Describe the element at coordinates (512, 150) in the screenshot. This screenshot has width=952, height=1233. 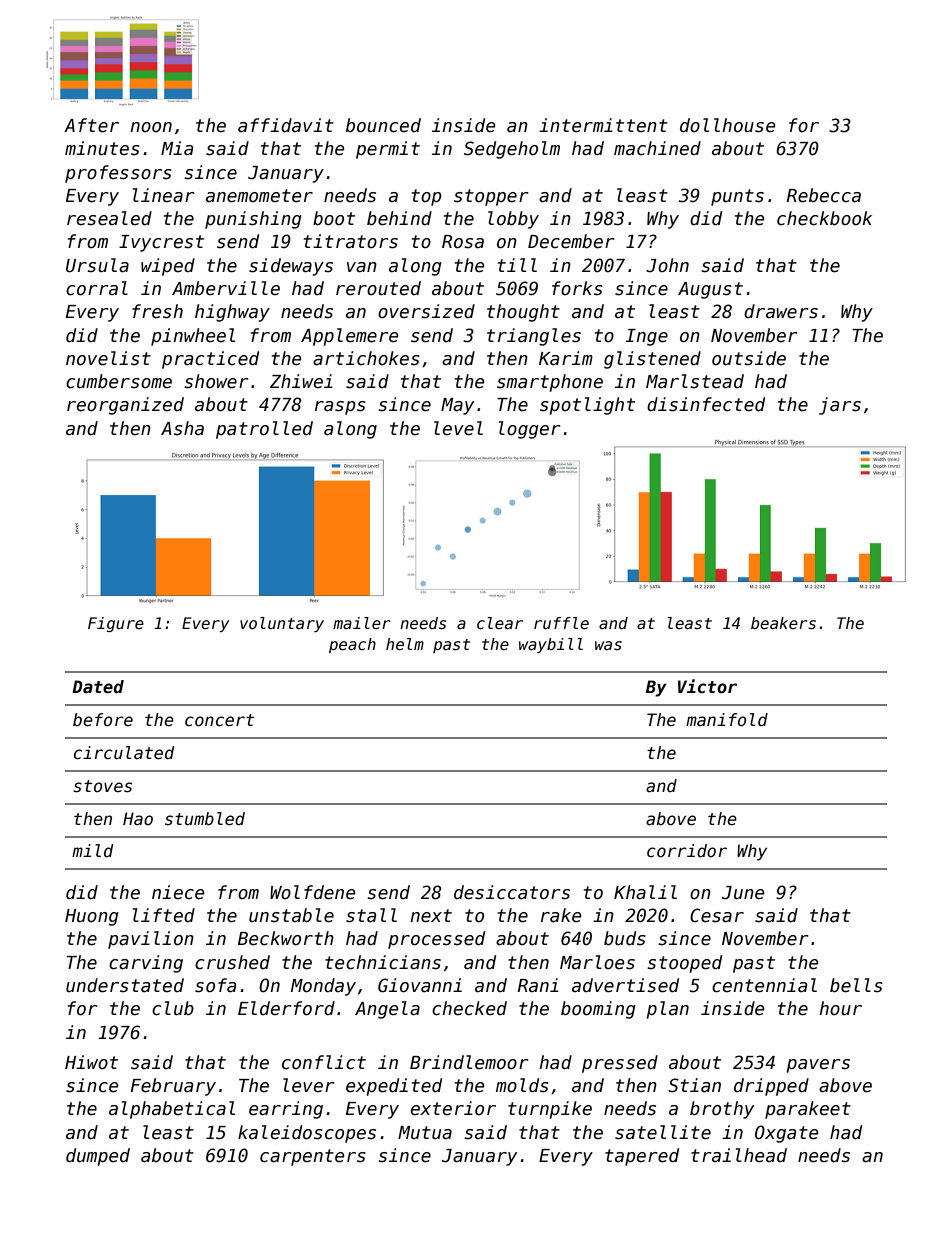
I see `Sedgeholm` at that location.
